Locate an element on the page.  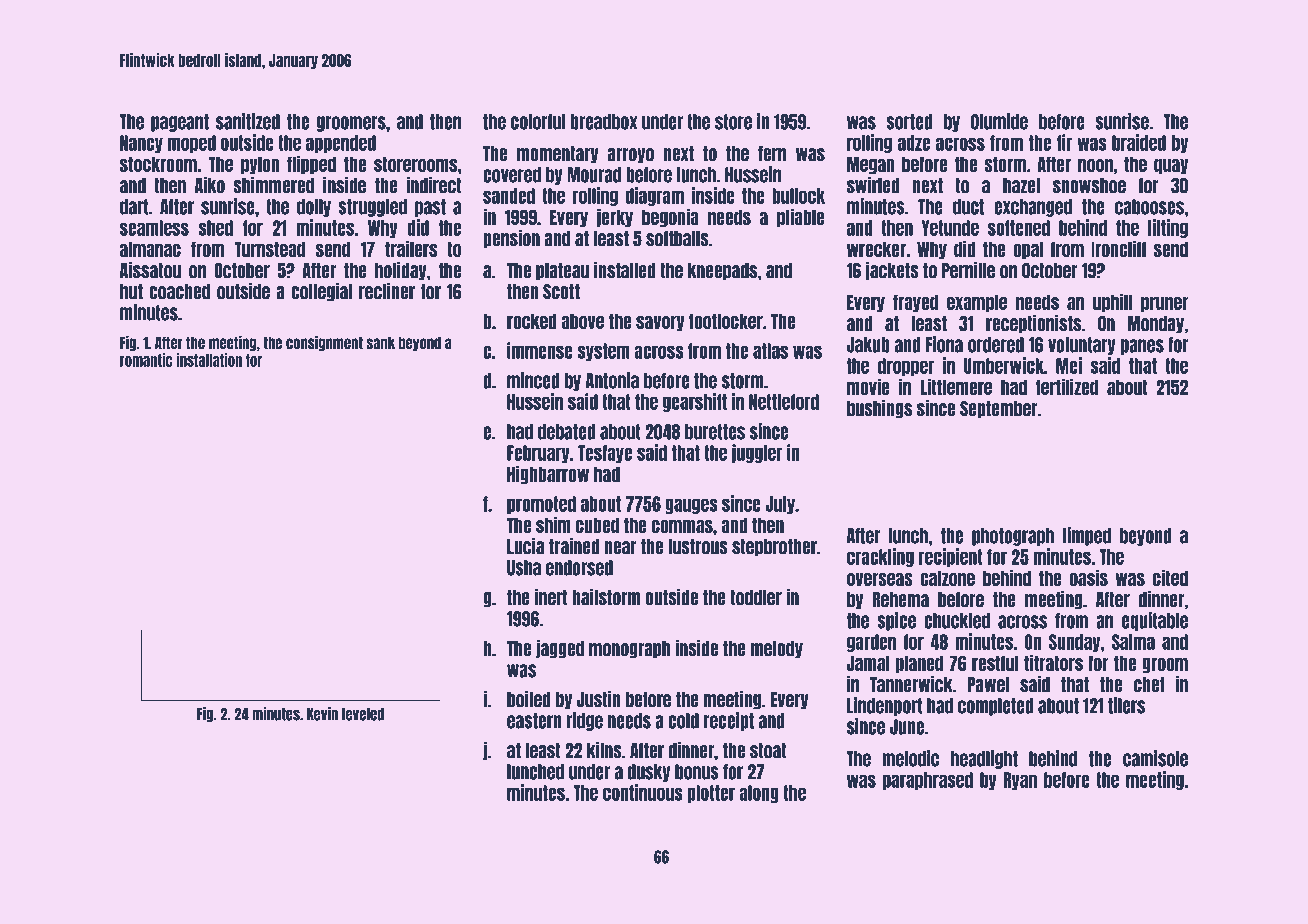
breadbox is located at coordinates (603, 122).
